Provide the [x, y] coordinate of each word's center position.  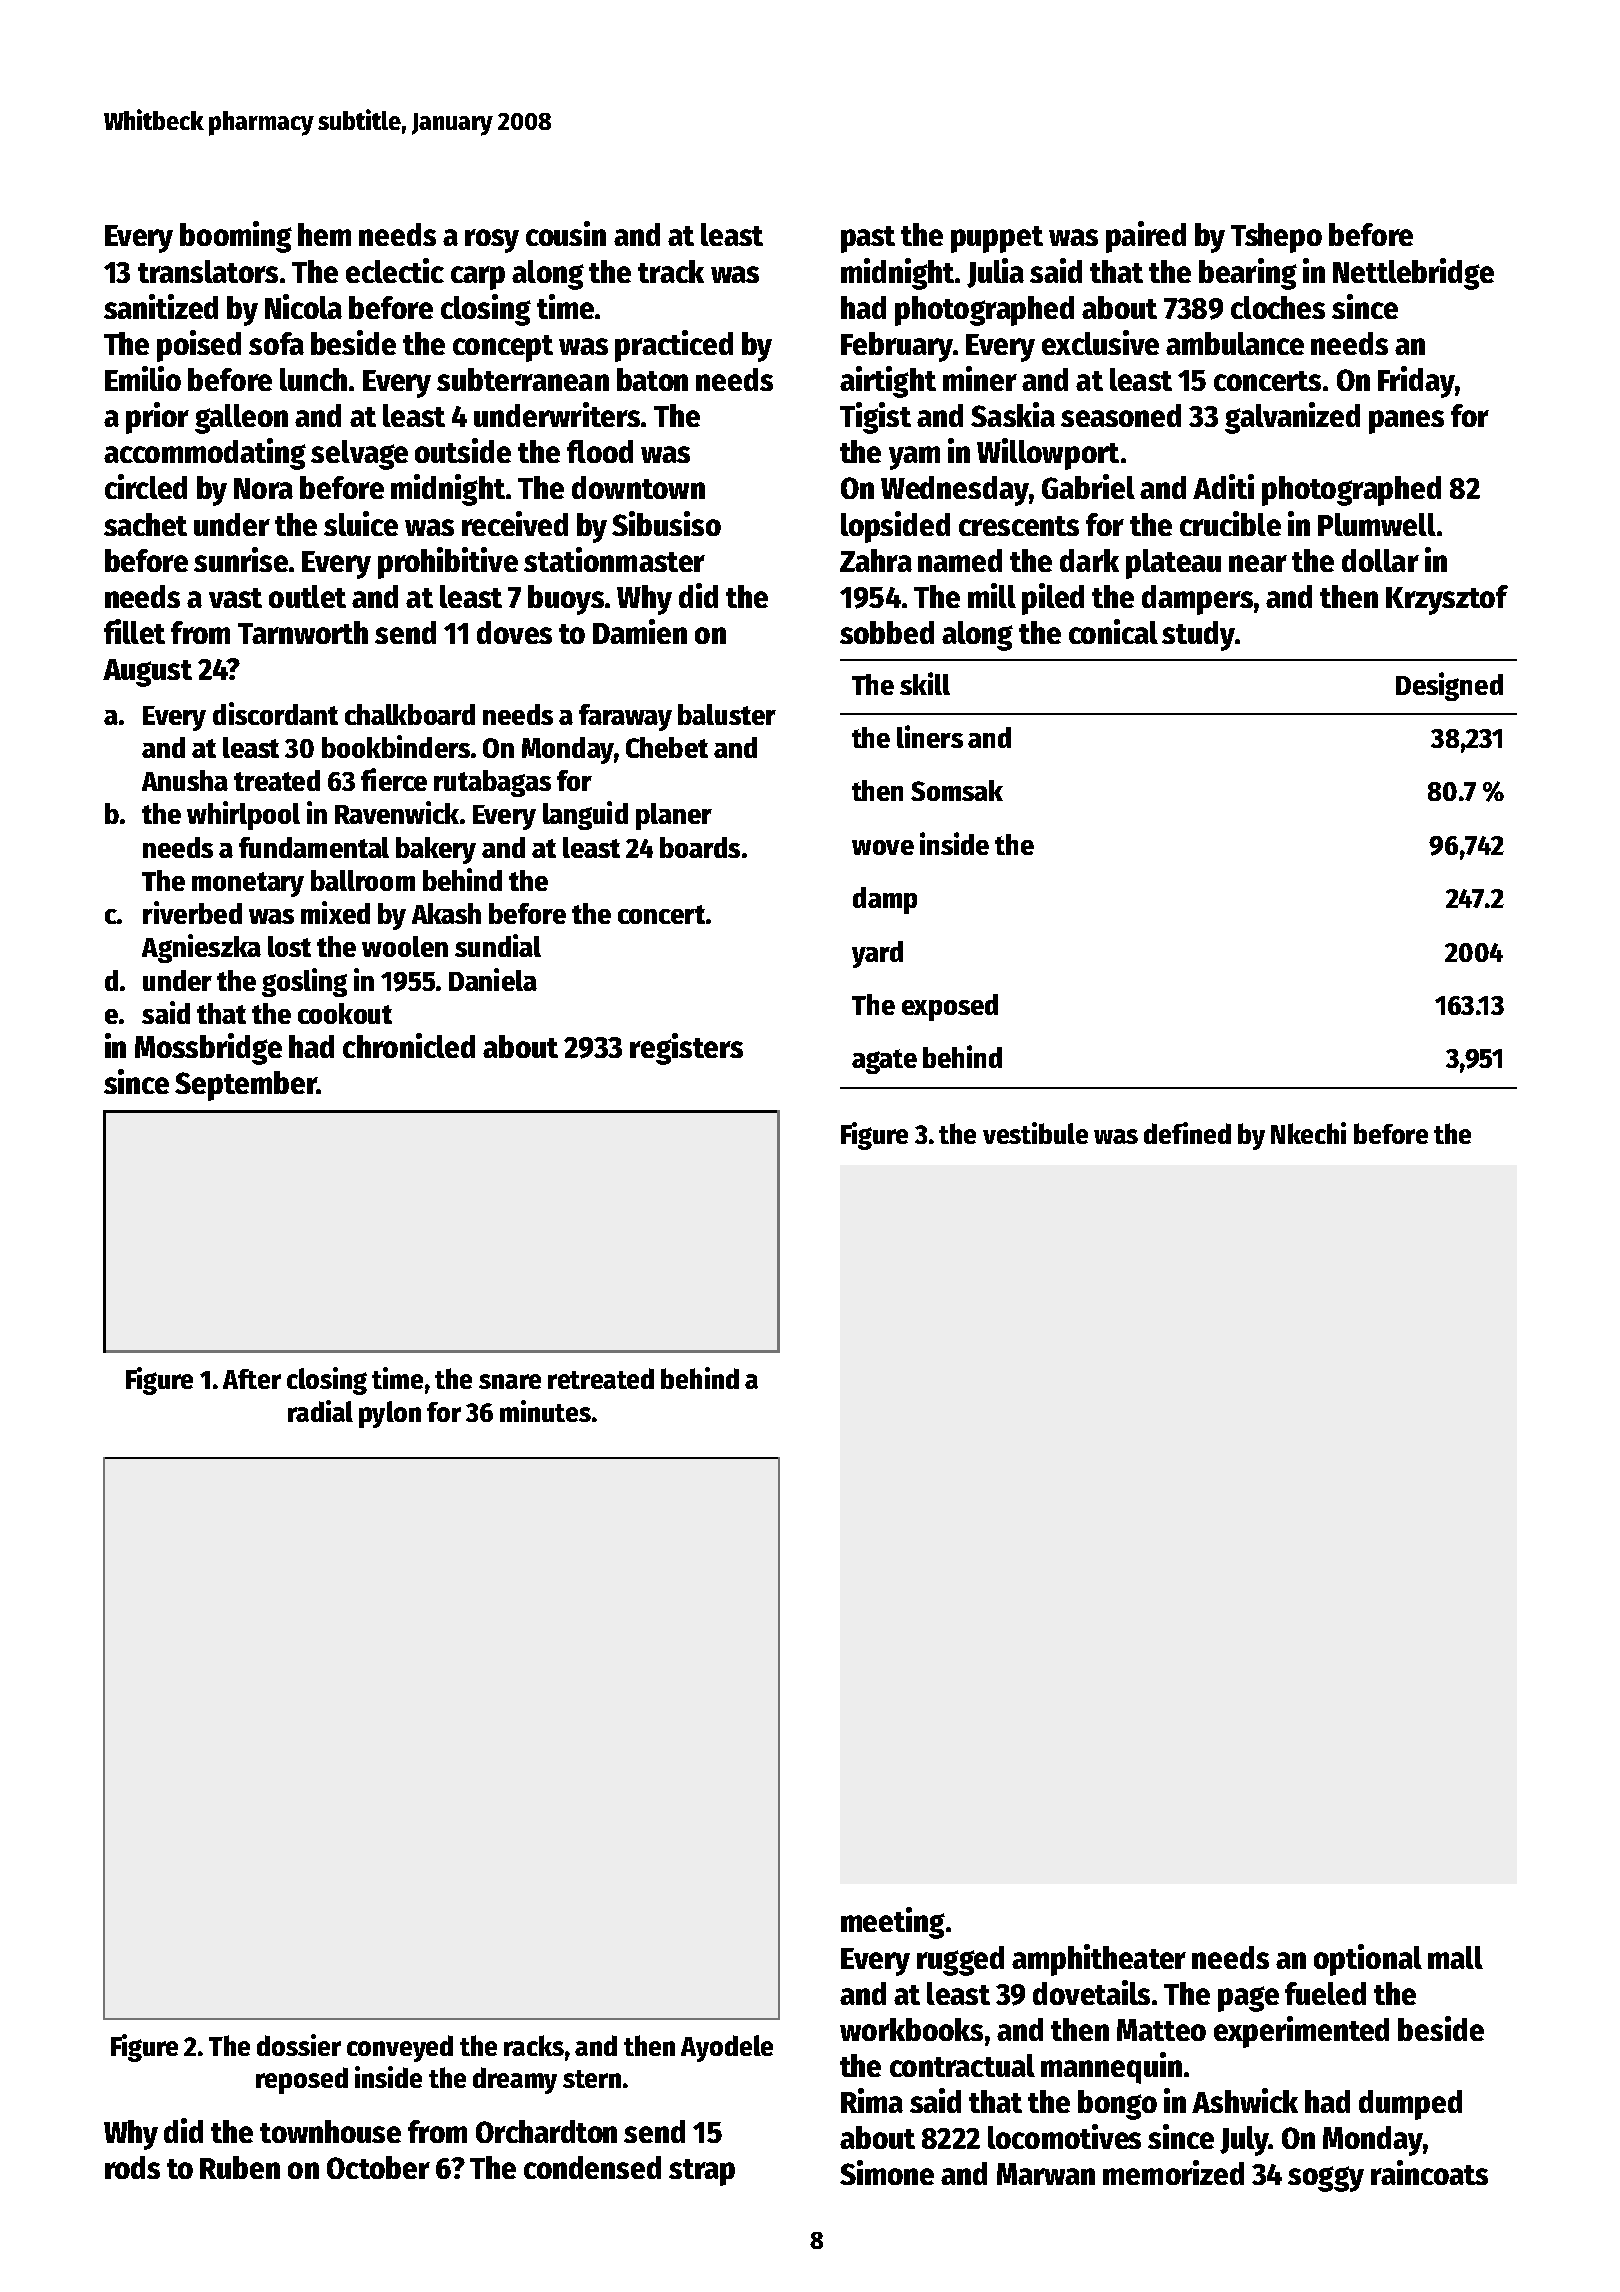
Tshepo [1276, 238]
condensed [592, 2167]
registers [686, 1049]
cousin [566, 233]
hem [324, 234]
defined [1187, 1133]
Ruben [240, 2167]
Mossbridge [208, 1049]
